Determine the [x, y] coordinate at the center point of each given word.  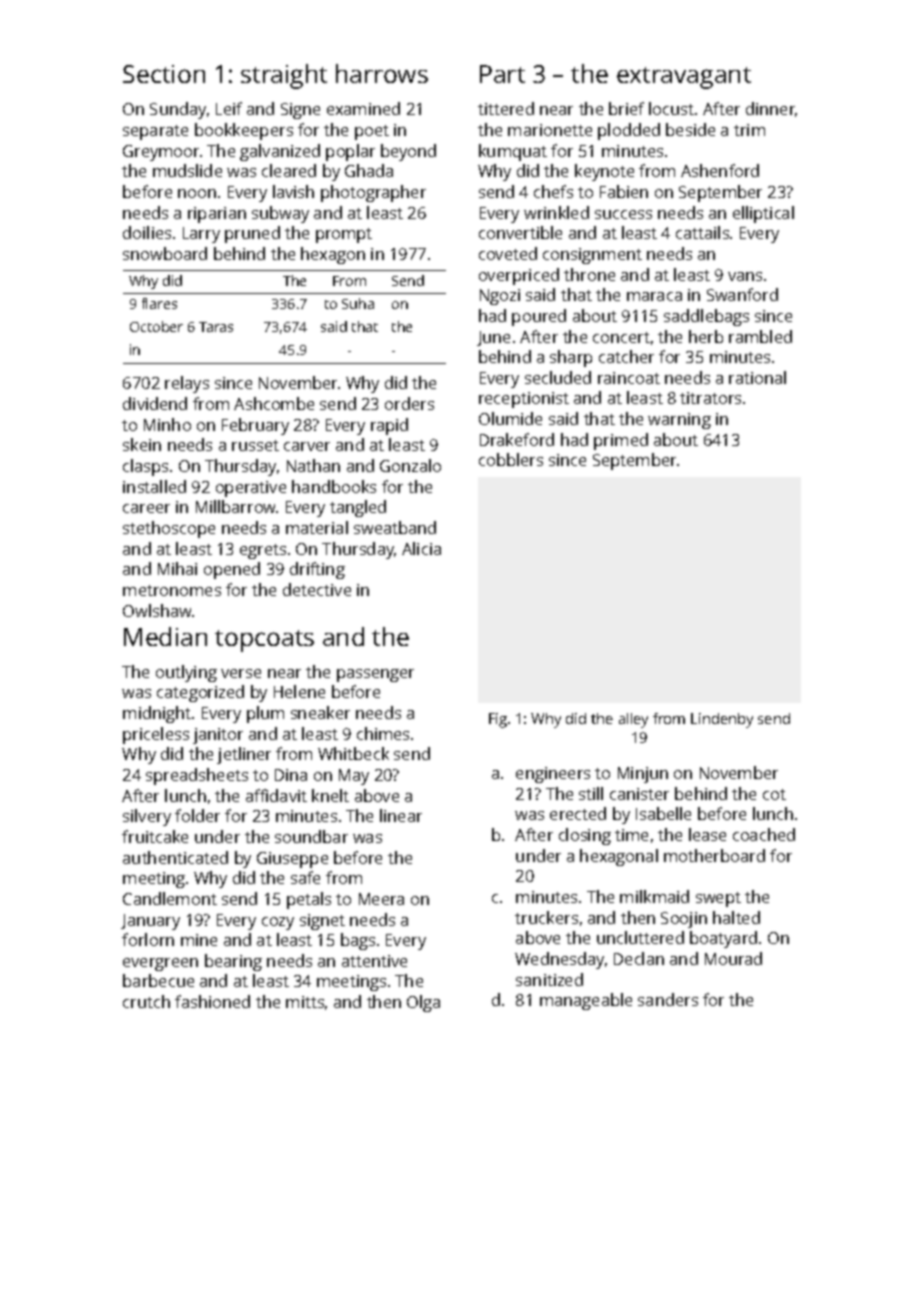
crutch [146, 1001]
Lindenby [722, 720]
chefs [553, 191]
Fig [498, 720]
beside [690, 129]
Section [164, 74]
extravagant [684, 78]
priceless [156, 735]
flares [159, 303]
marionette [550, 130]
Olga [423, 1003]
